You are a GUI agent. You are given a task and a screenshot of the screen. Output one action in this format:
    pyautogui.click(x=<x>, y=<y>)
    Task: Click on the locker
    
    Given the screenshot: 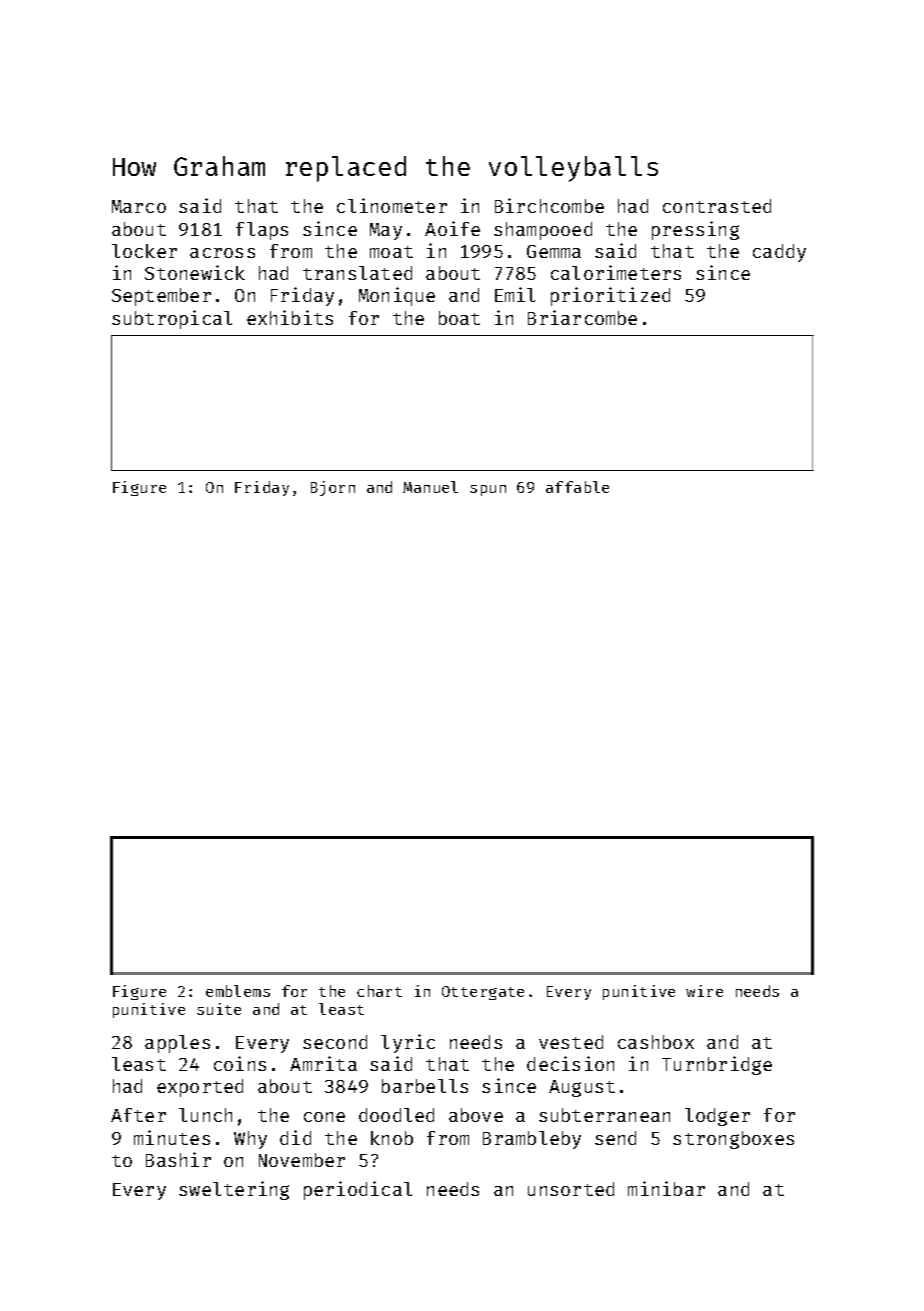 What is the action you would take?
    pyautogui.click(x=144, y=251)
